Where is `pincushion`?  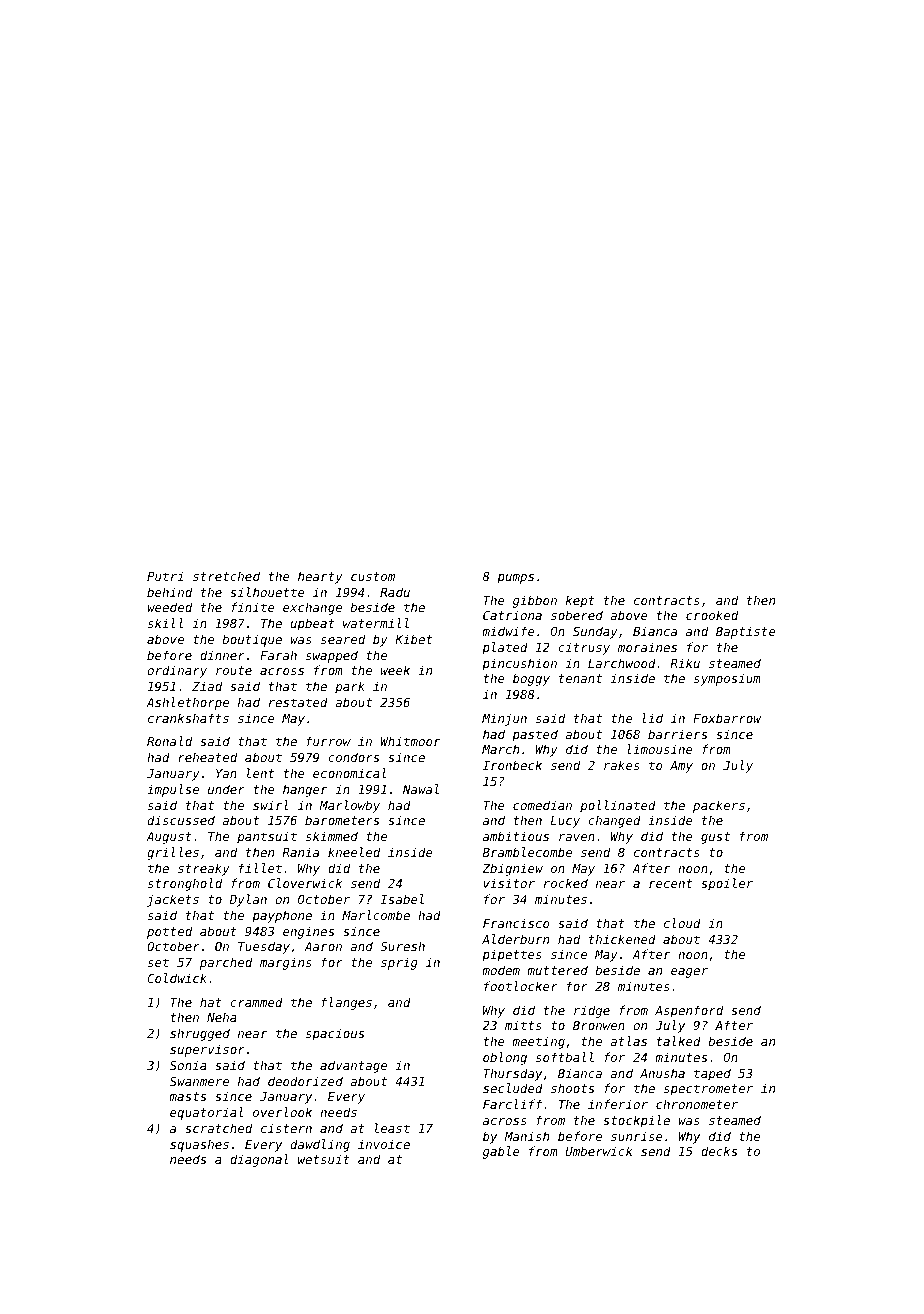 pincushion is located at coordinates (519, 664).
